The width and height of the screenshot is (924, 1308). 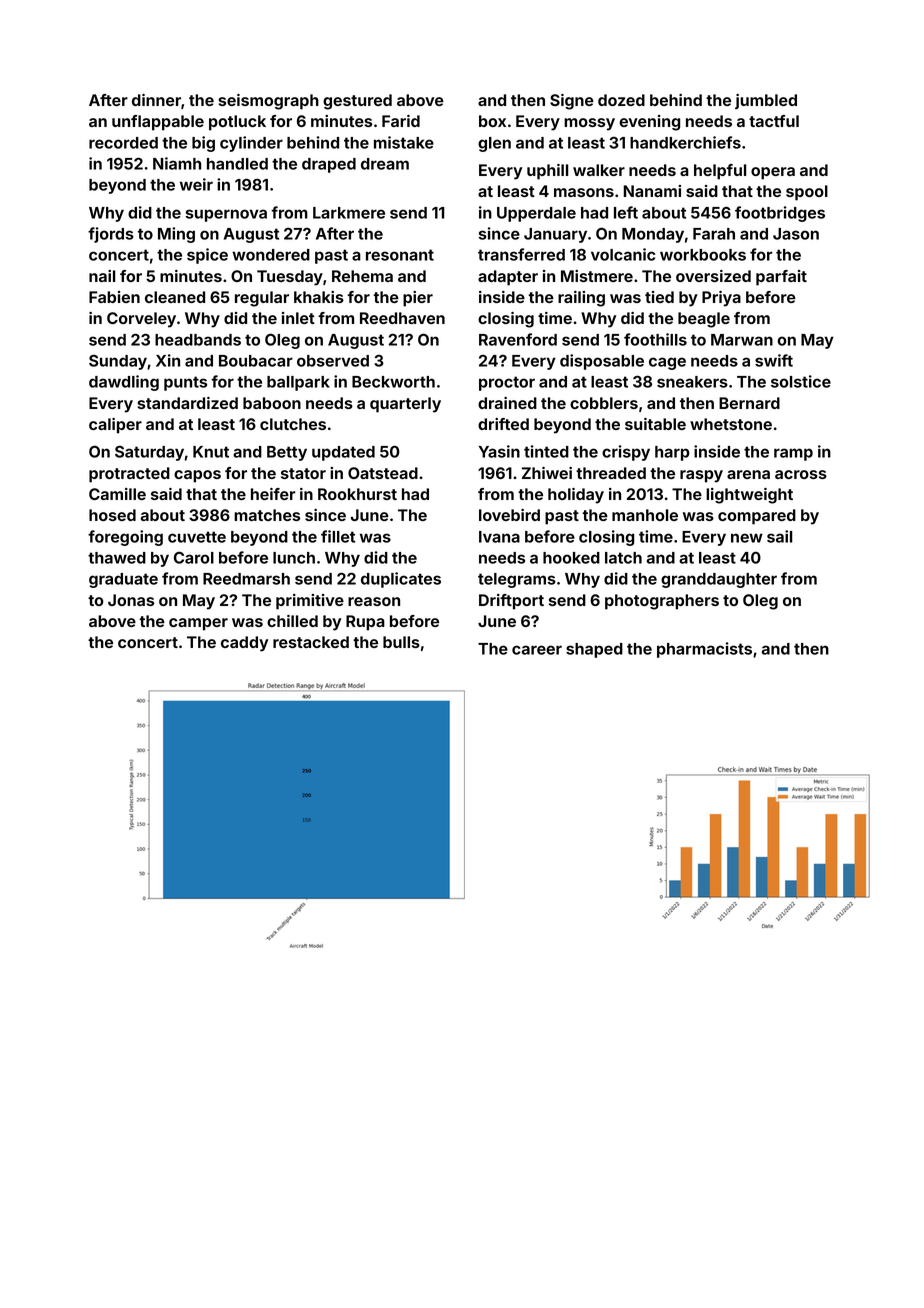 I want to click on chilled, so click(x=292, y=621).
